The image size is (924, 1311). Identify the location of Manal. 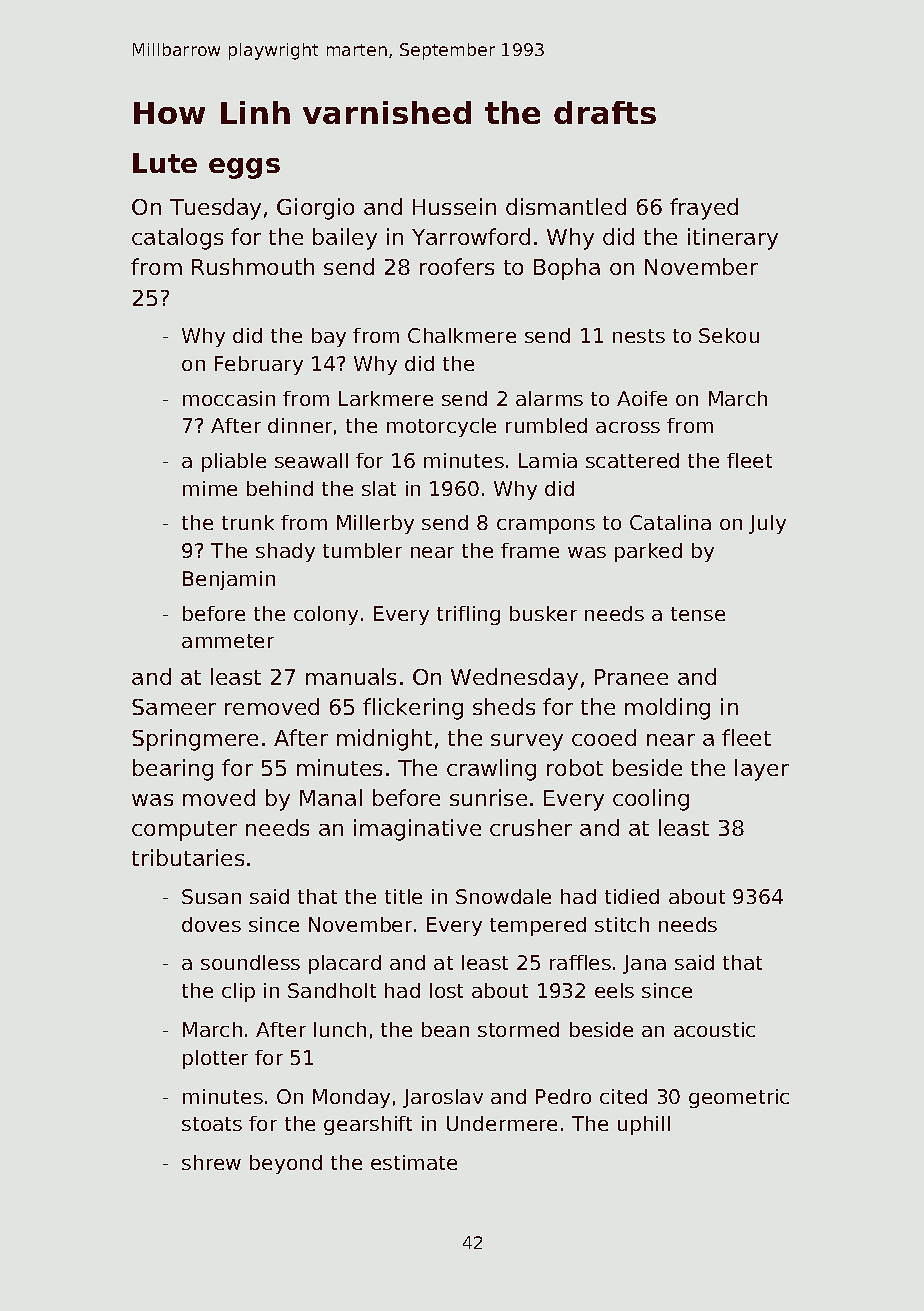
(331, 797).
